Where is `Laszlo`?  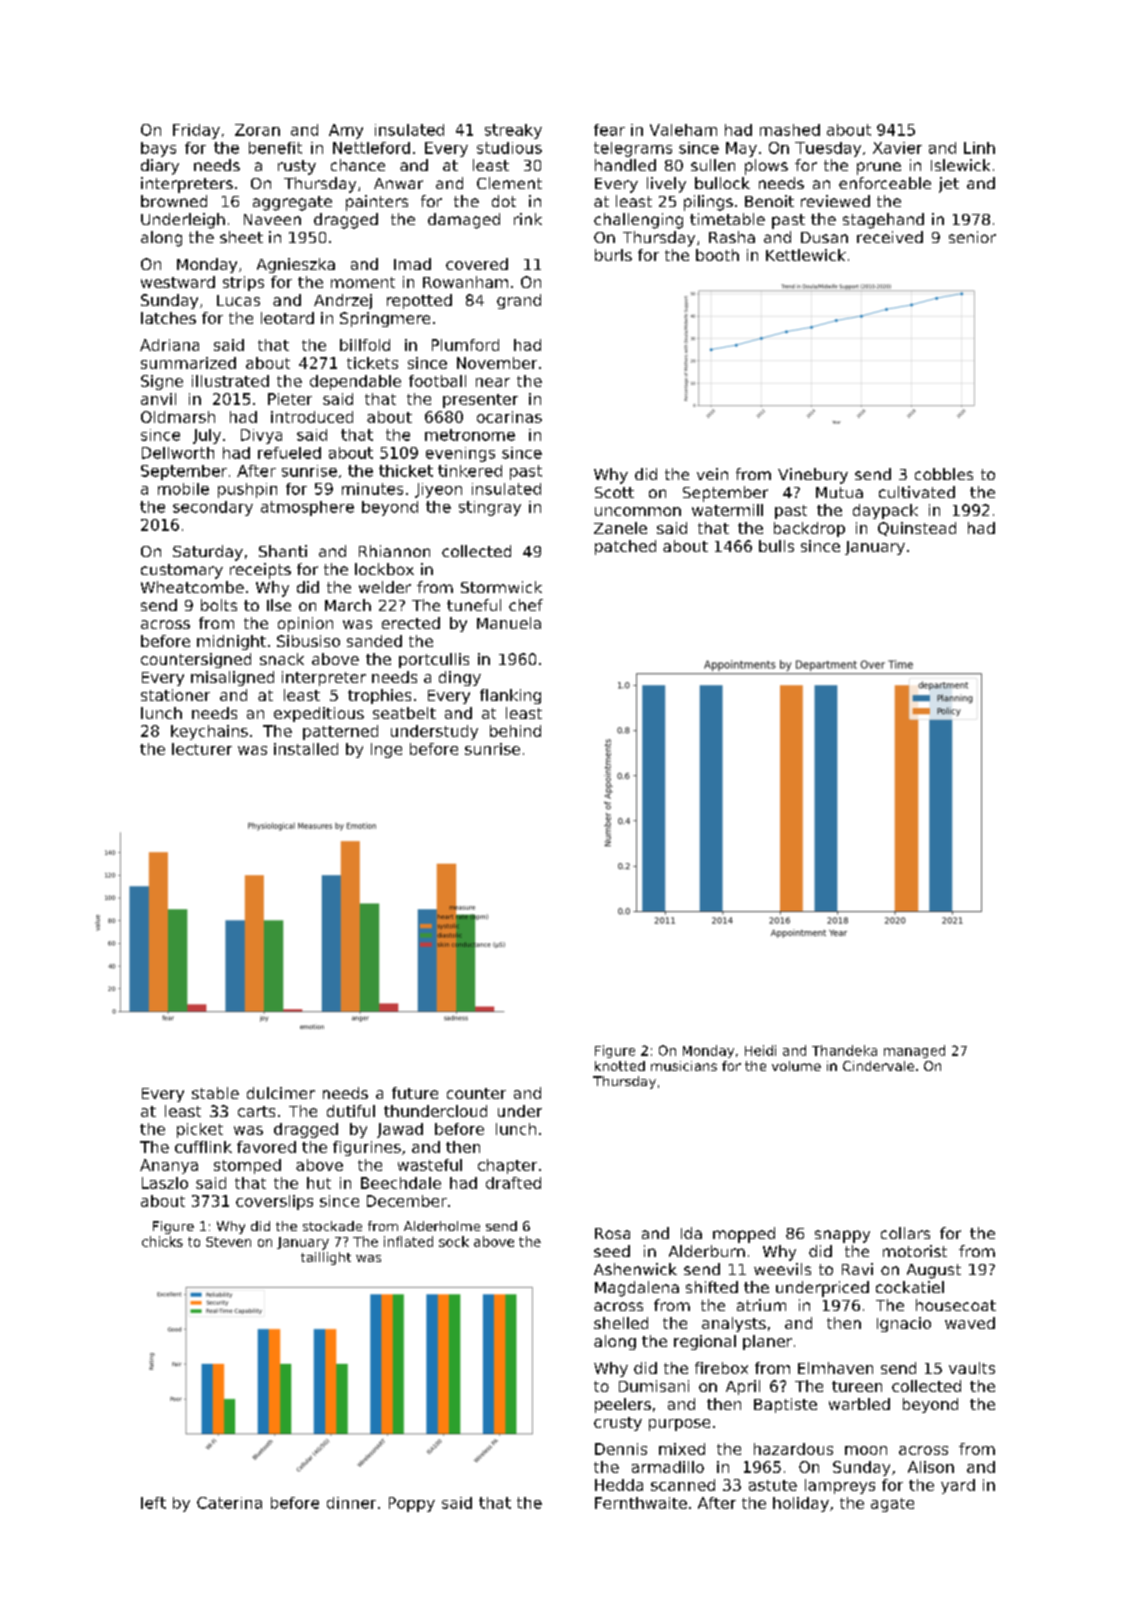 Laszlo is located at coordinates (165, 1183).
